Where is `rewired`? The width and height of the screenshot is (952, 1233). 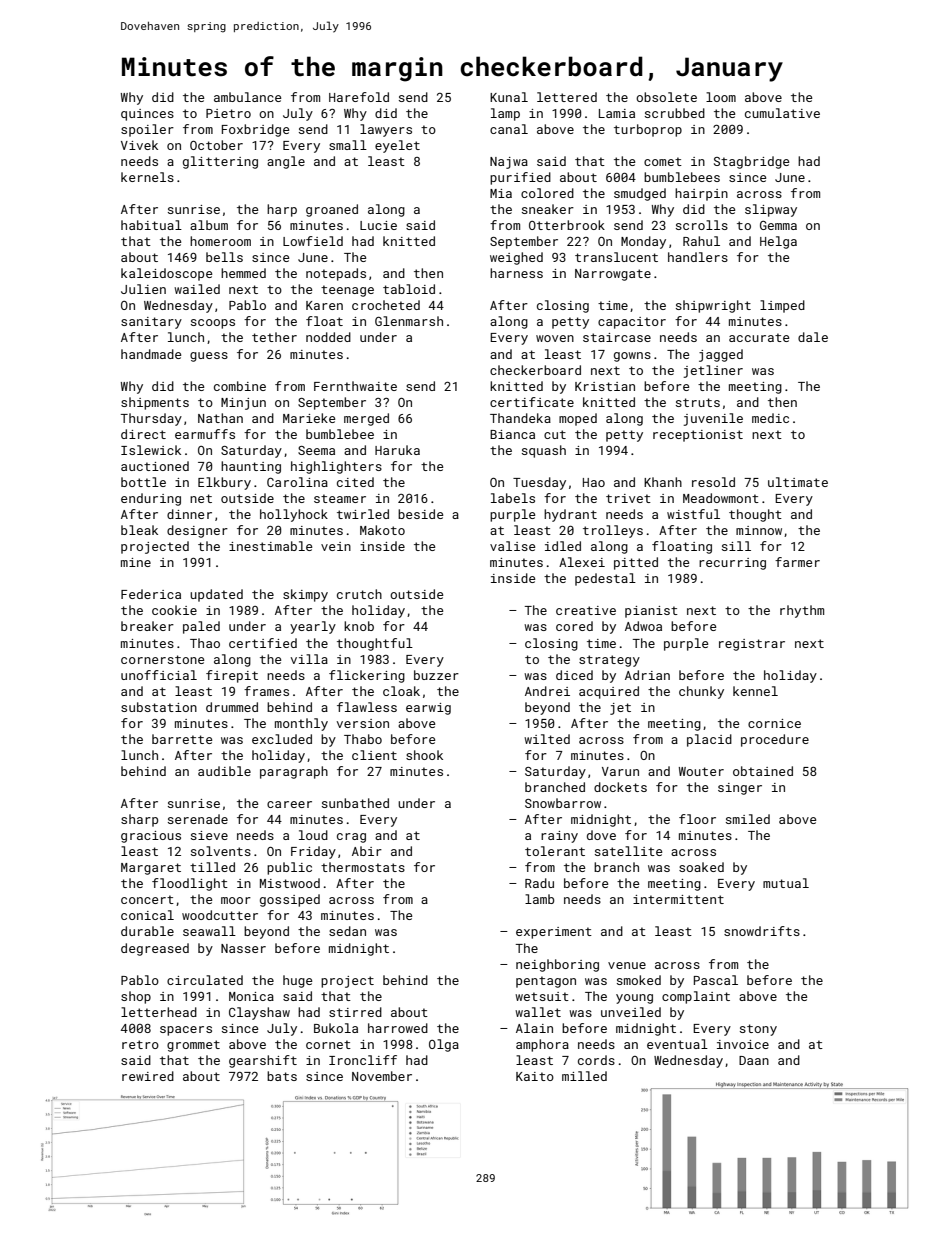
rewired is located at coordinates (148, 1076).
